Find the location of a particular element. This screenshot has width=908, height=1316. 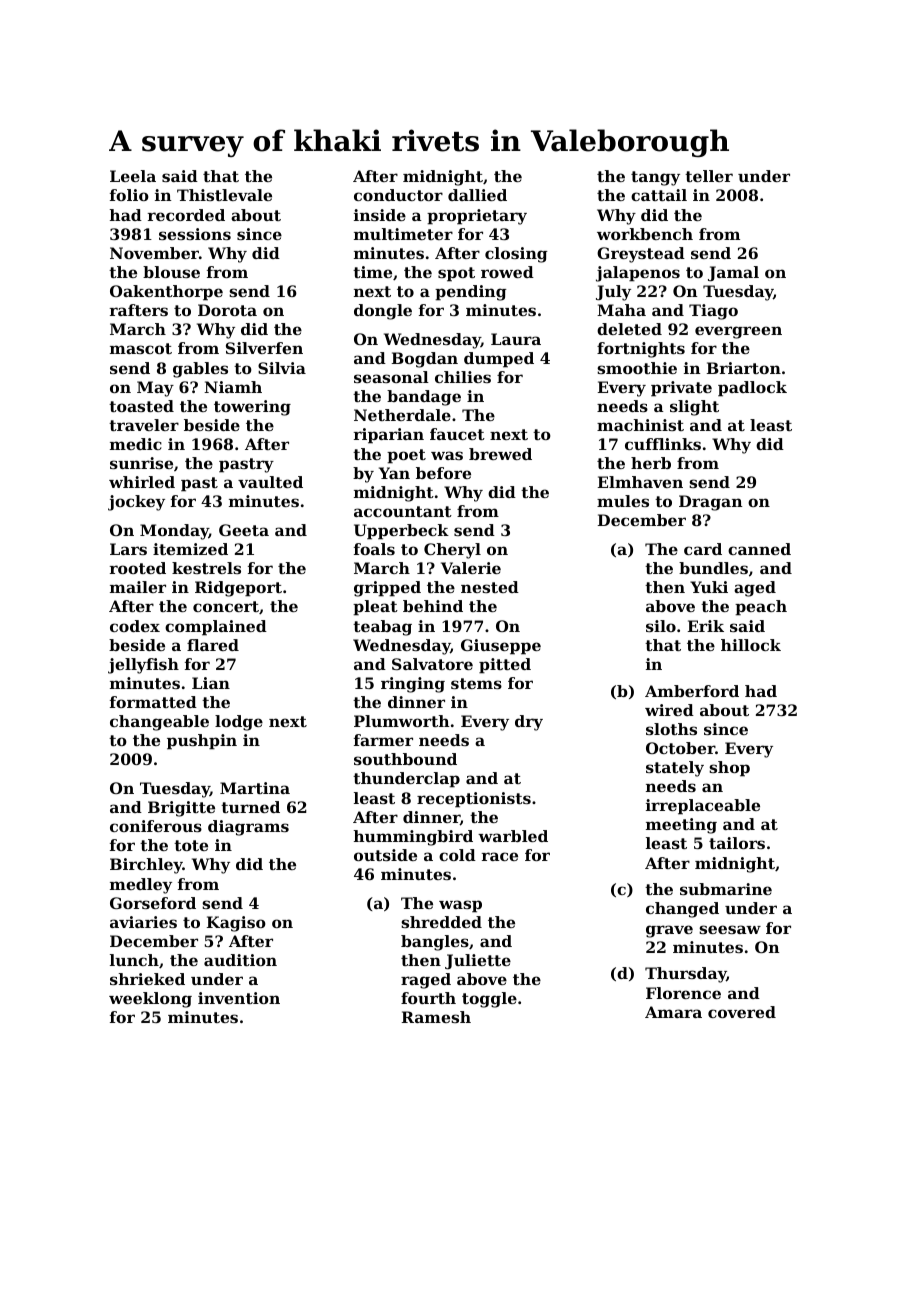

Geeta is located at coordinates (244, 530).
